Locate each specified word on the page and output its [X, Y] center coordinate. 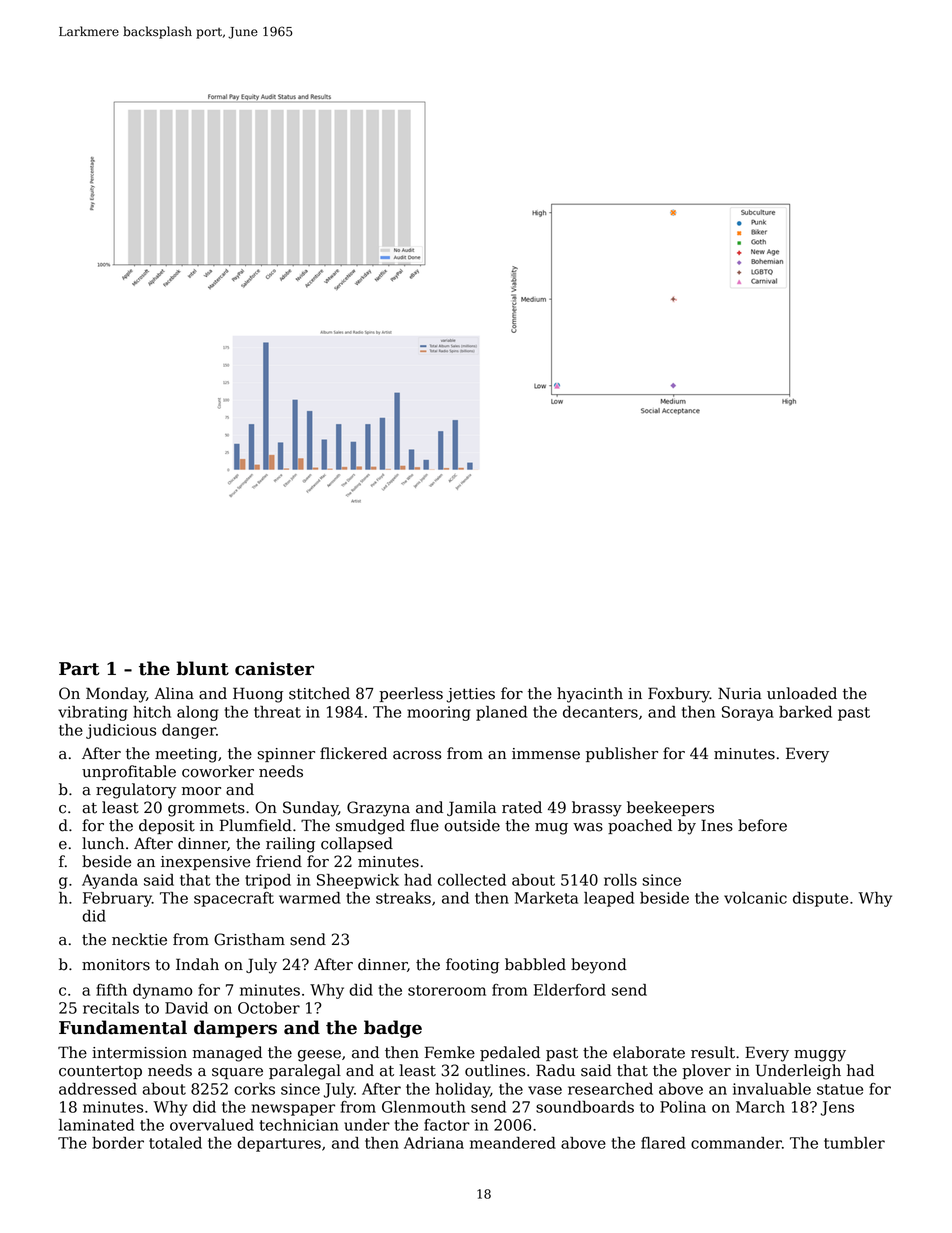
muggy [820, 1056]
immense [546, 754]
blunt [202, 668]
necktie [139, 939]
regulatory [136, 791]
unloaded [802, 693]
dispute [820, 899]
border [118, 1143]
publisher [622, 754]
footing [472, 966]
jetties [471, 695]
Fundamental [123, 1027]
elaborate [649, 1052]
